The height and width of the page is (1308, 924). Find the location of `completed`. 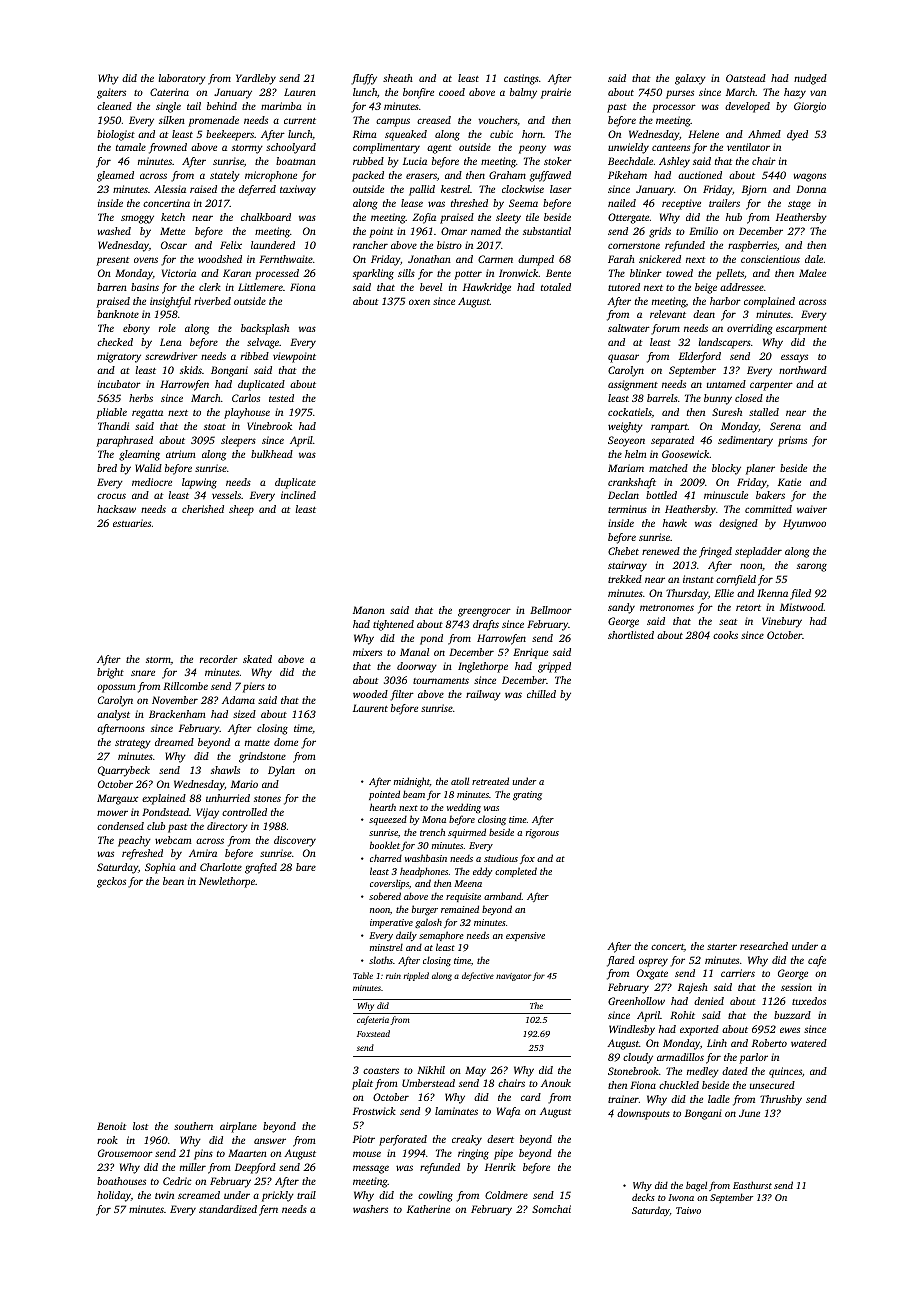

completed is located at coordinates (516, 872).
